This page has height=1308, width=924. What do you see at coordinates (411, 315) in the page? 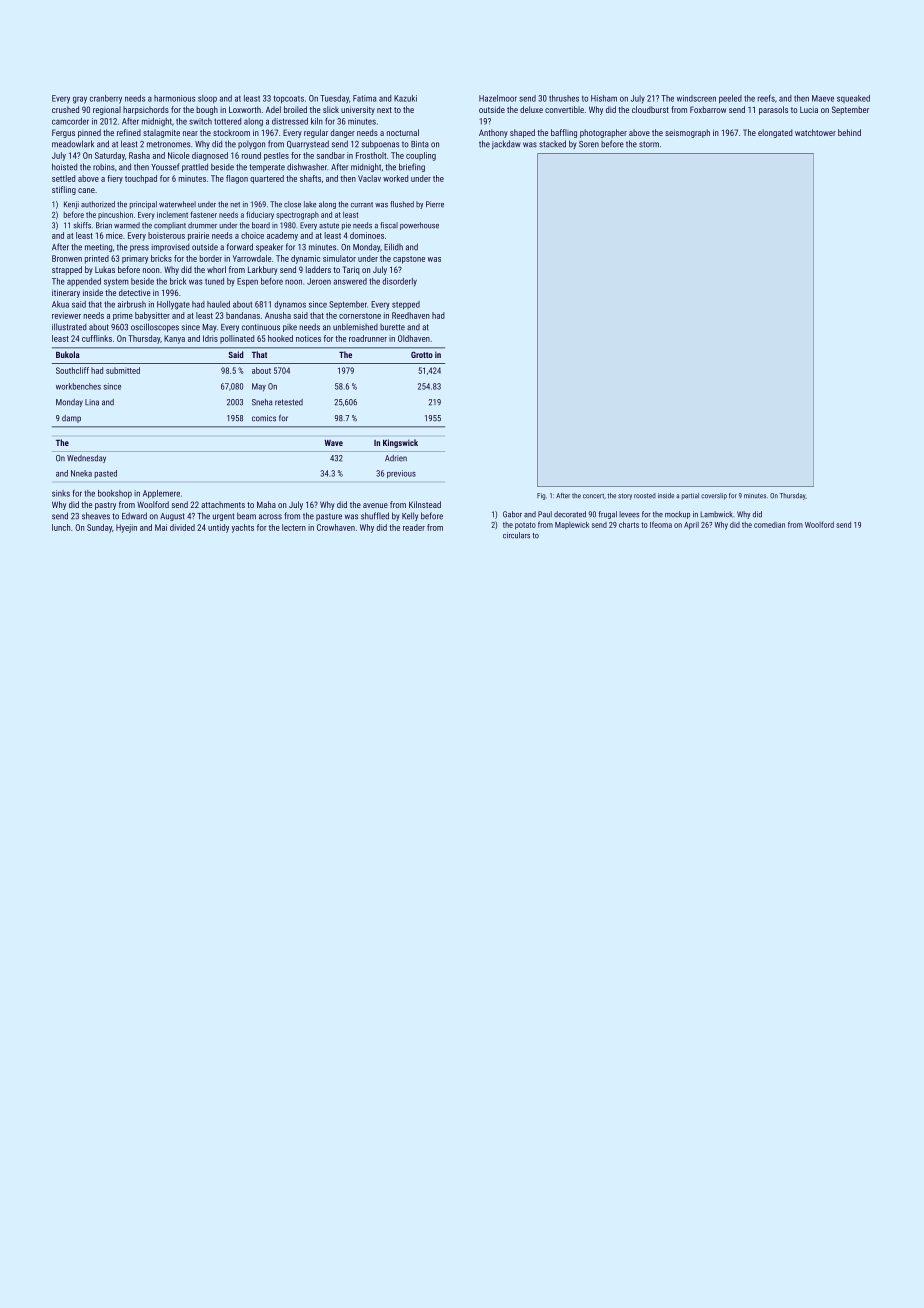
I see `Reedhaven` at bounding box center [411, 315].
